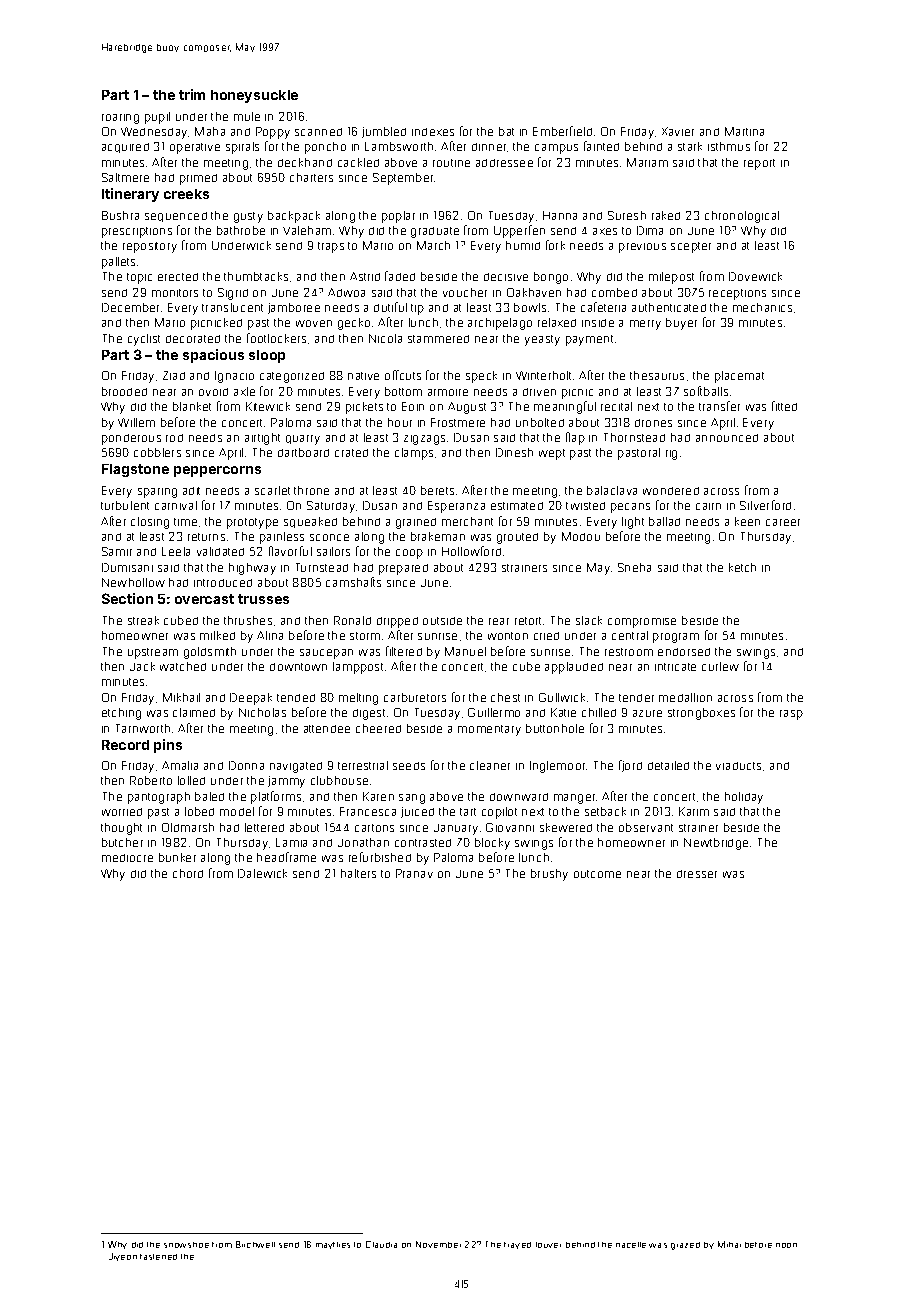 The height and width of the document is (1316, 908). Describe the element at coordinates (629, 652) in the document. I see `restroom` at that location.
